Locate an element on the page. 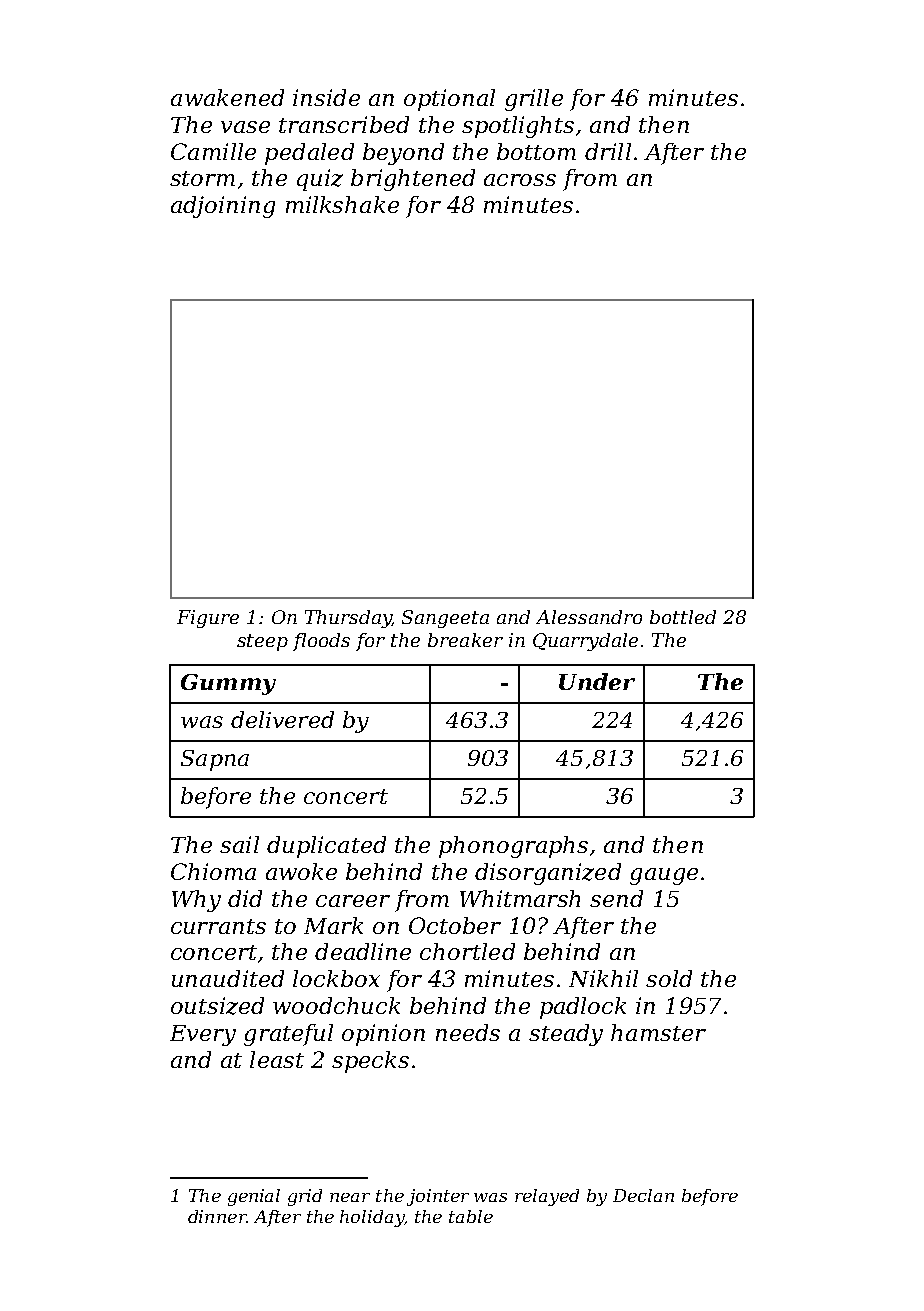 The width and height of the page is (924, 1311). dinner is located at coordinates (217, 1216).
